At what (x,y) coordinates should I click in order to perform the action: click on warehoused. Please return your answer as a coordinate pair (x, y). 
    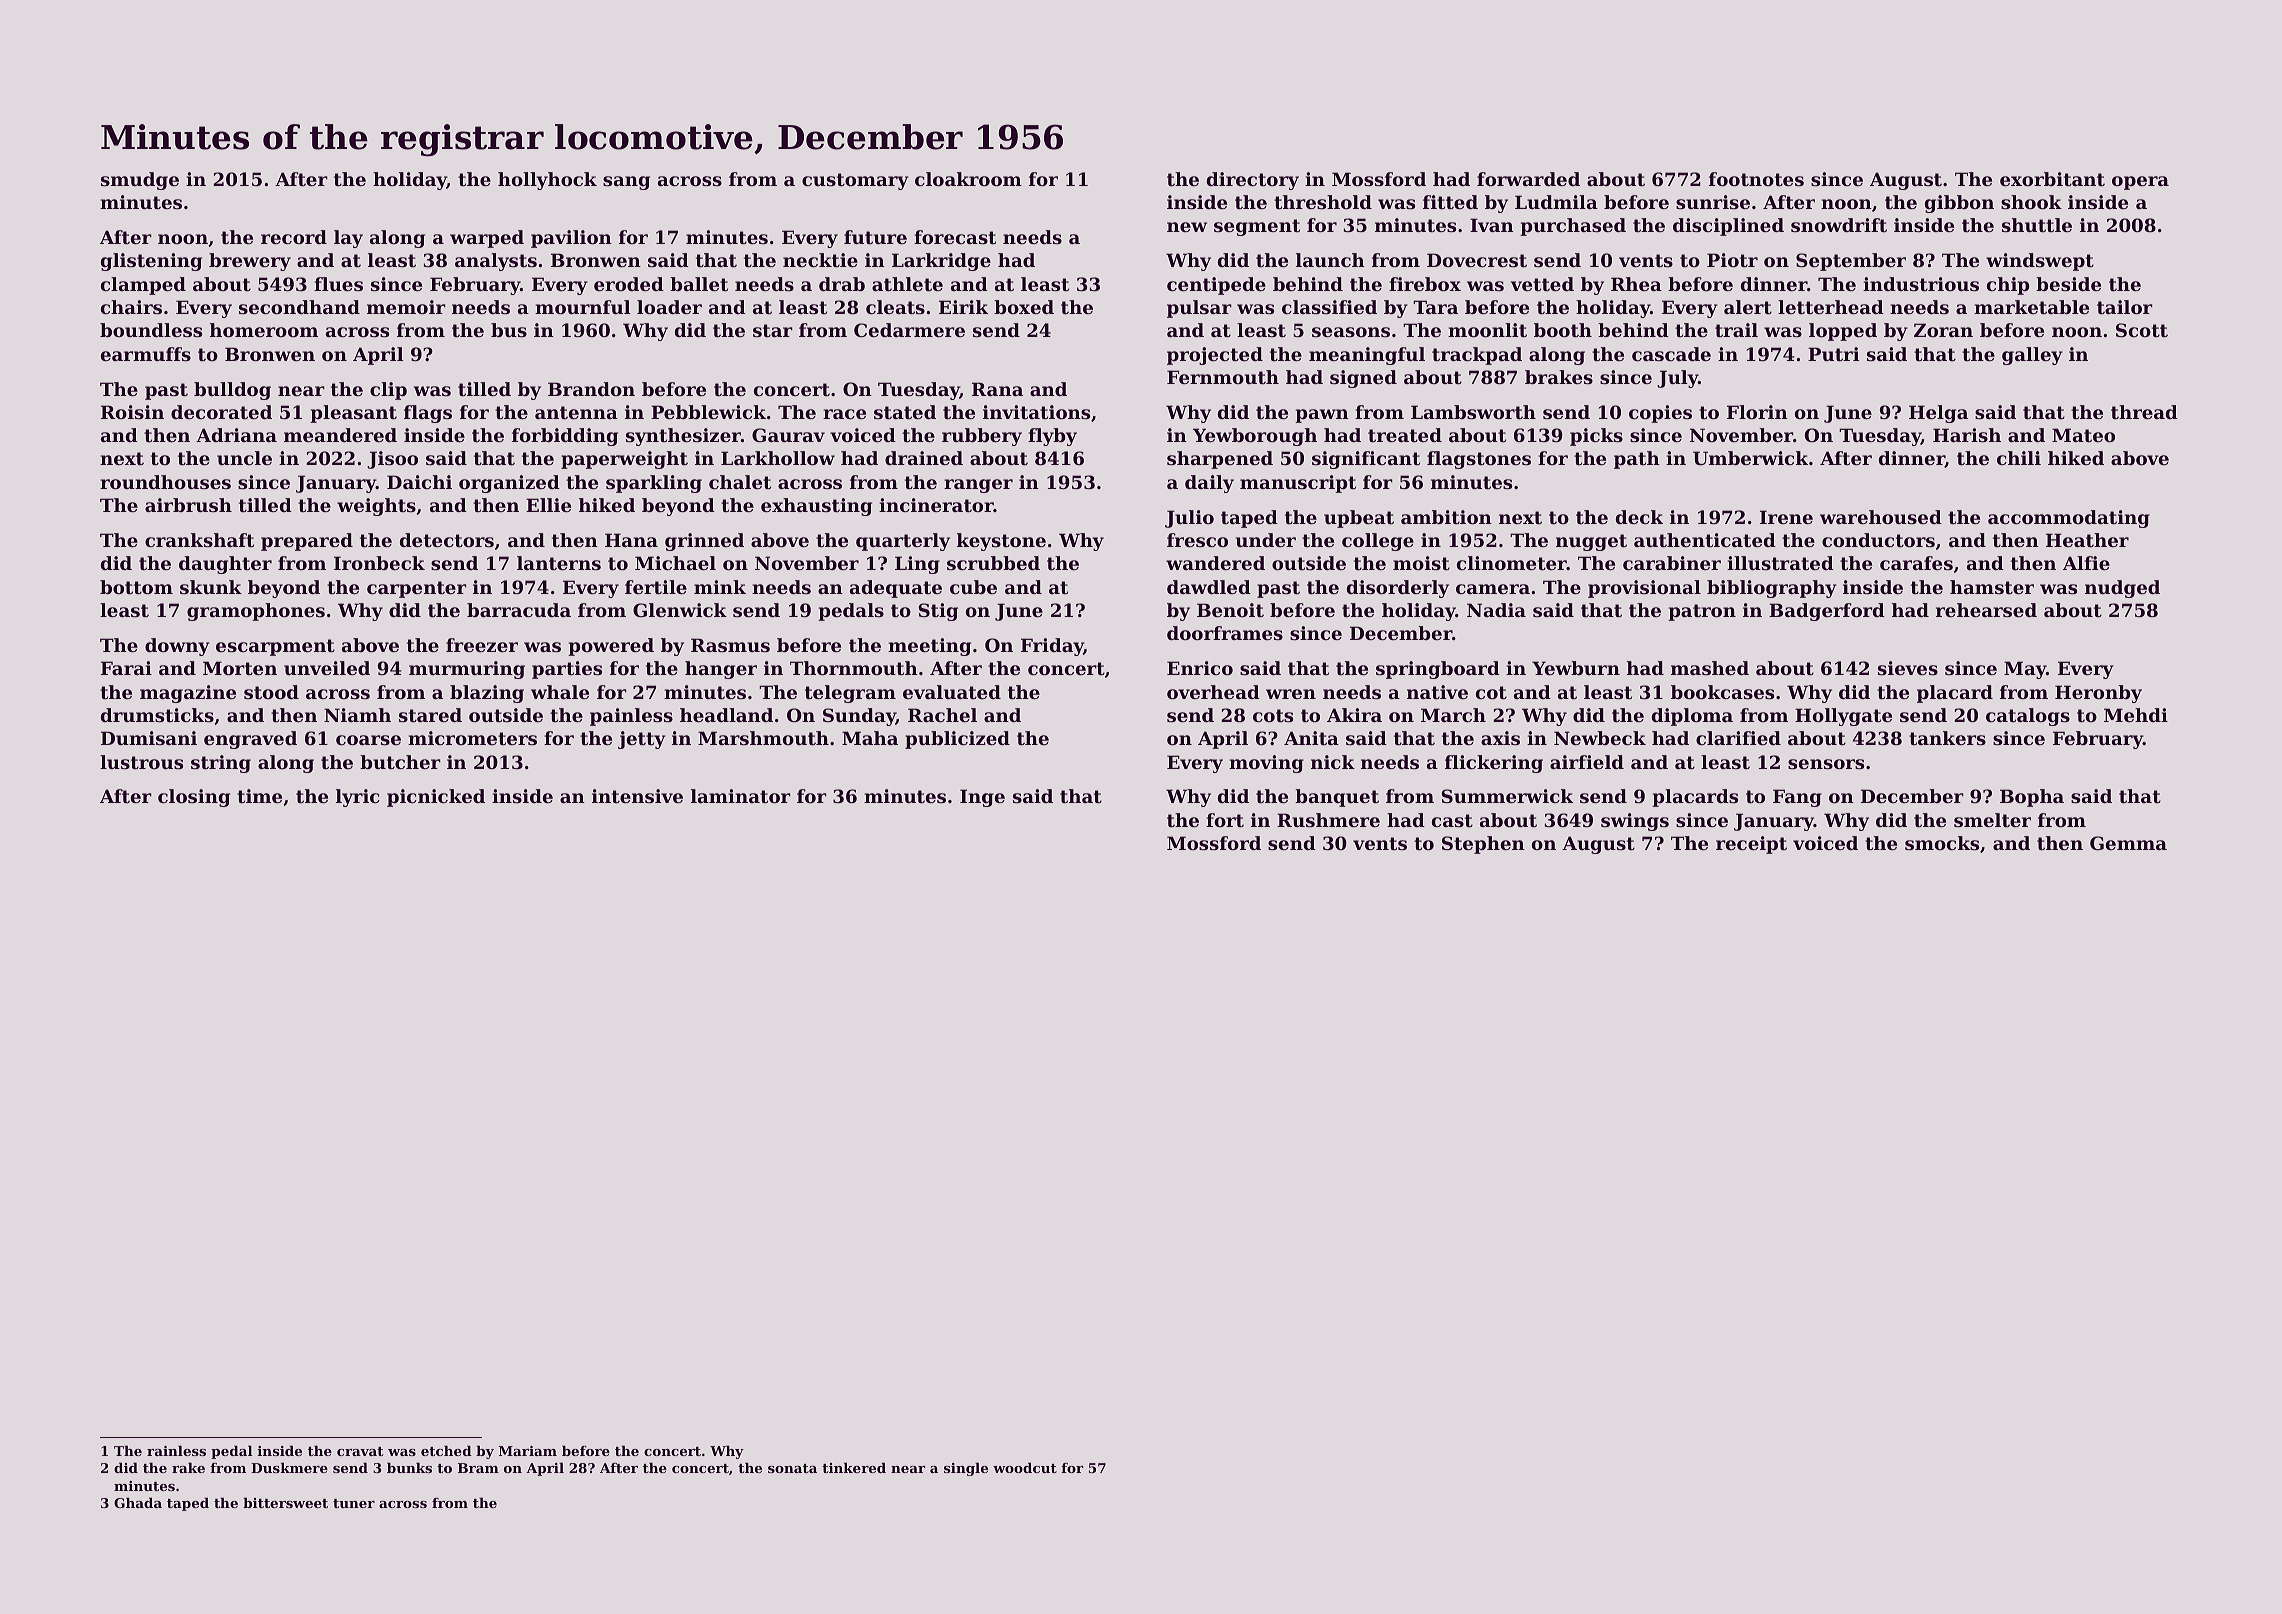
    Looking at the image, I should click on (1881, 517).
